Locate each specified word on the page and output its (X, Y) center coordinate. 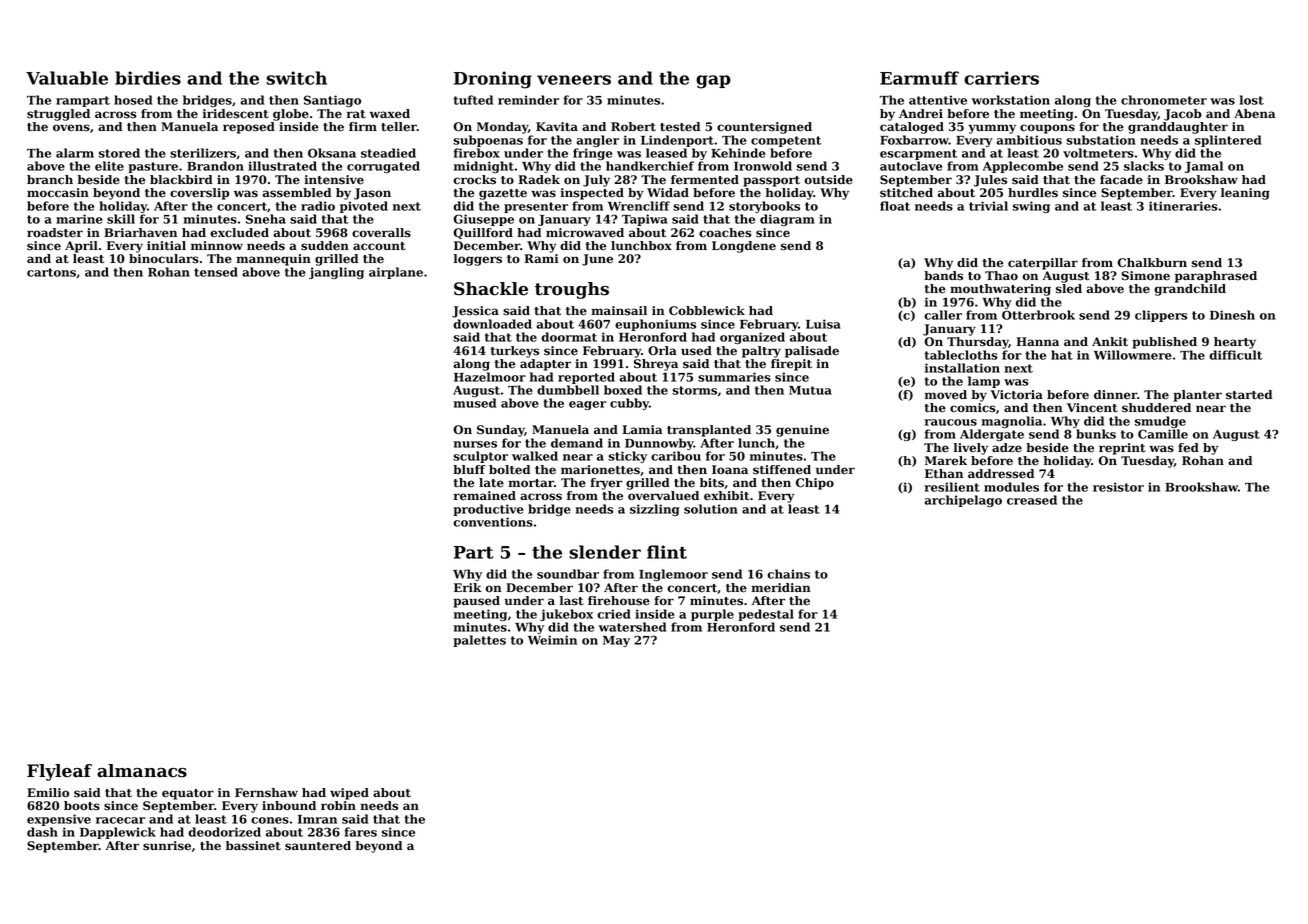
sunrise (167, 846)
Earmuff (919, 78)
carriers (1001, 78)
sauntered (318, 846)
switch (296, 78)
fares (360, 832)
